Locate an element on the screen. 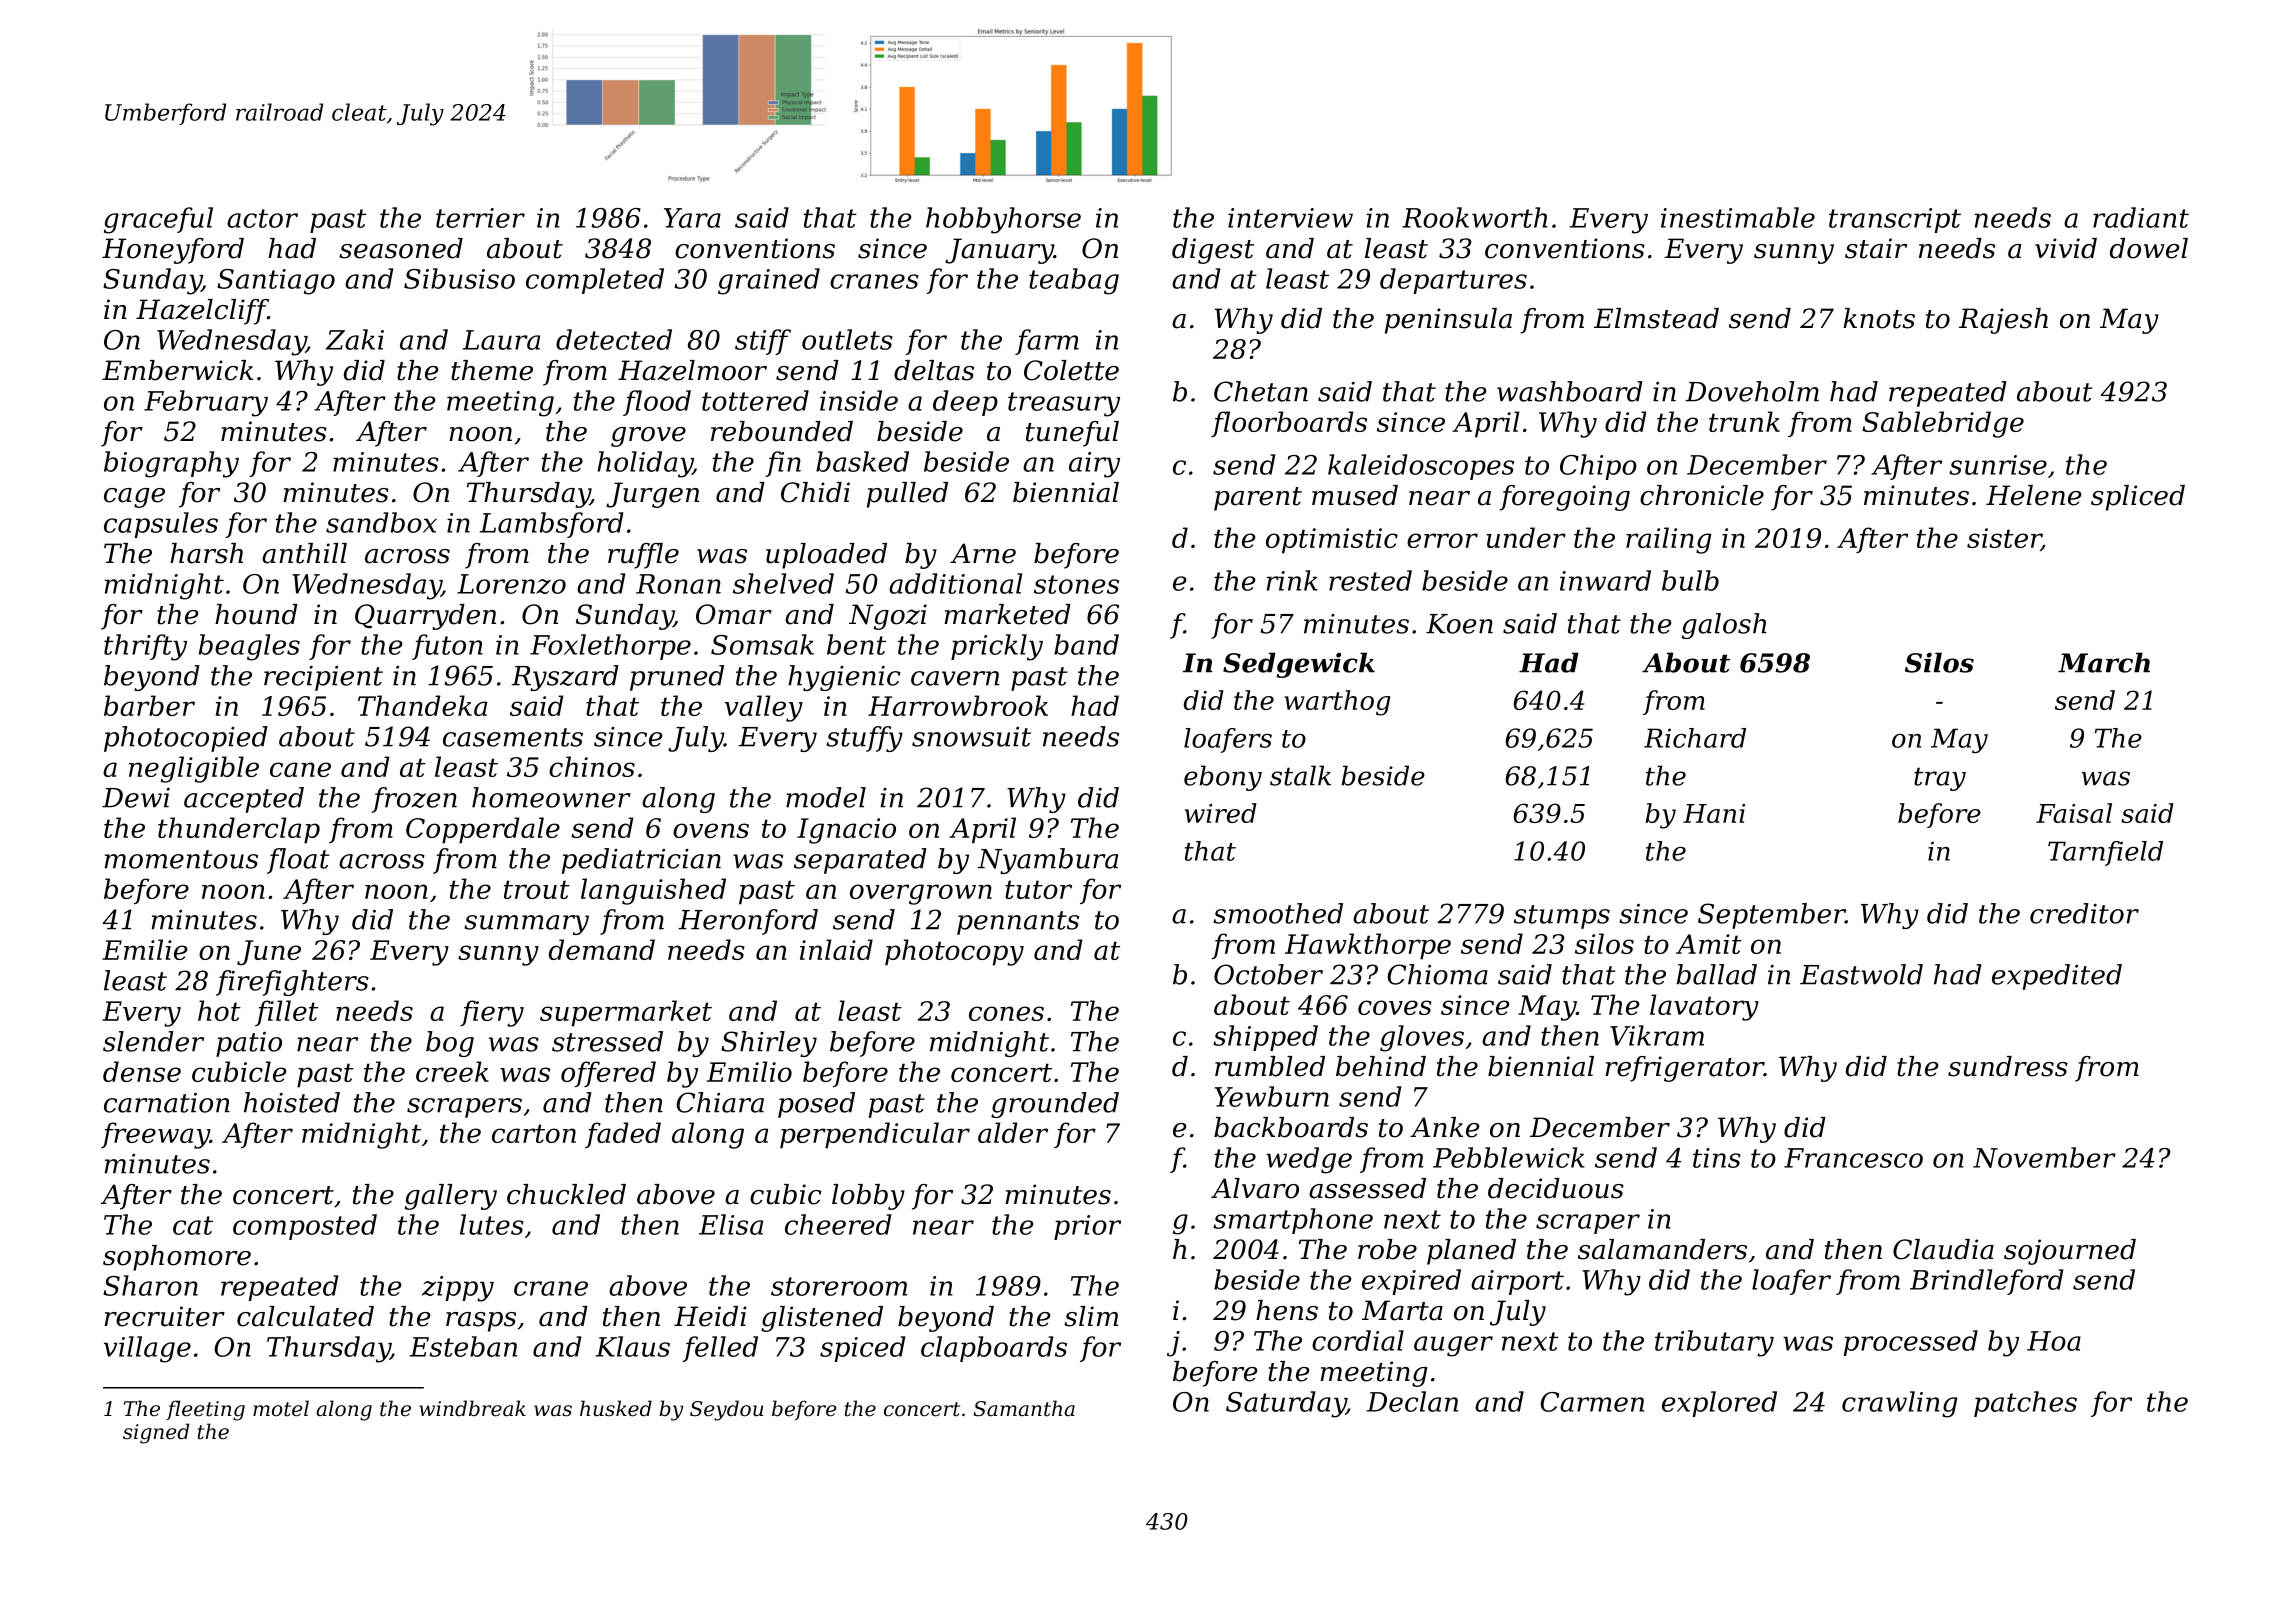 The width and height of the screenshot is (2292, 1620). Amit is located at coordinates (1709, 944).
